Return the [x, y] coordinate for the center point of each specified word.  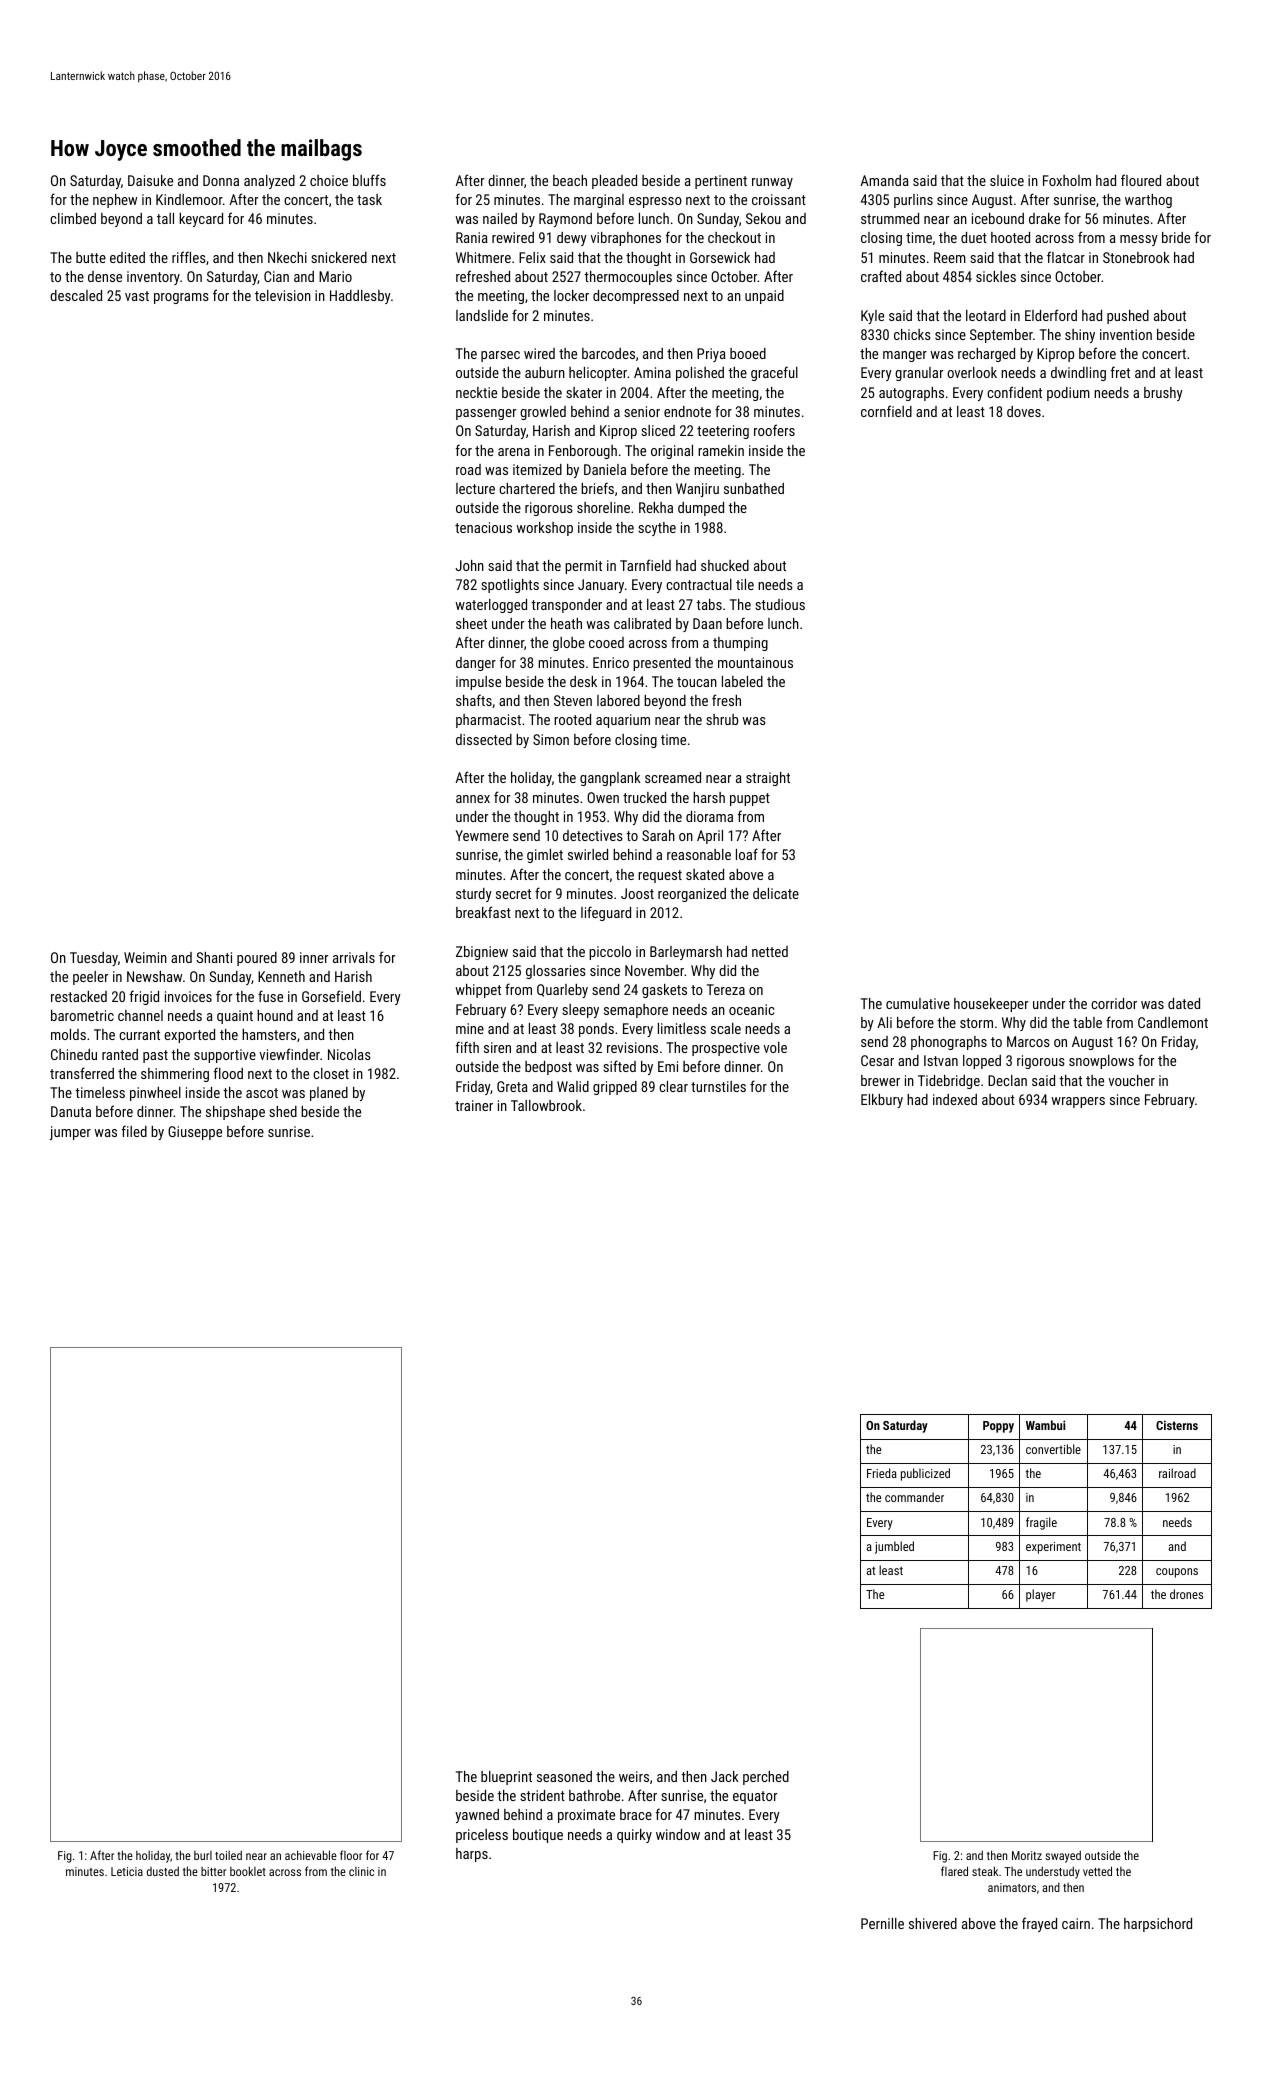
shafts [474, 700]
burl [203, 1855]
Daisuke [150, 180]
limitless [682, 1028]
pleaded [614, 182]
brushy [1163, 394]
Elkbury [882, 1101]
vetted [1097, 1871]
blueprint [506, 1778]
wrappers [1078, 1102]
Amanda [884, 180]
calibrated [642, 623]
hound [275, 1015]
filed [134, 1131]
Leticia [127, 1871]
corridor [1114, 1003]
